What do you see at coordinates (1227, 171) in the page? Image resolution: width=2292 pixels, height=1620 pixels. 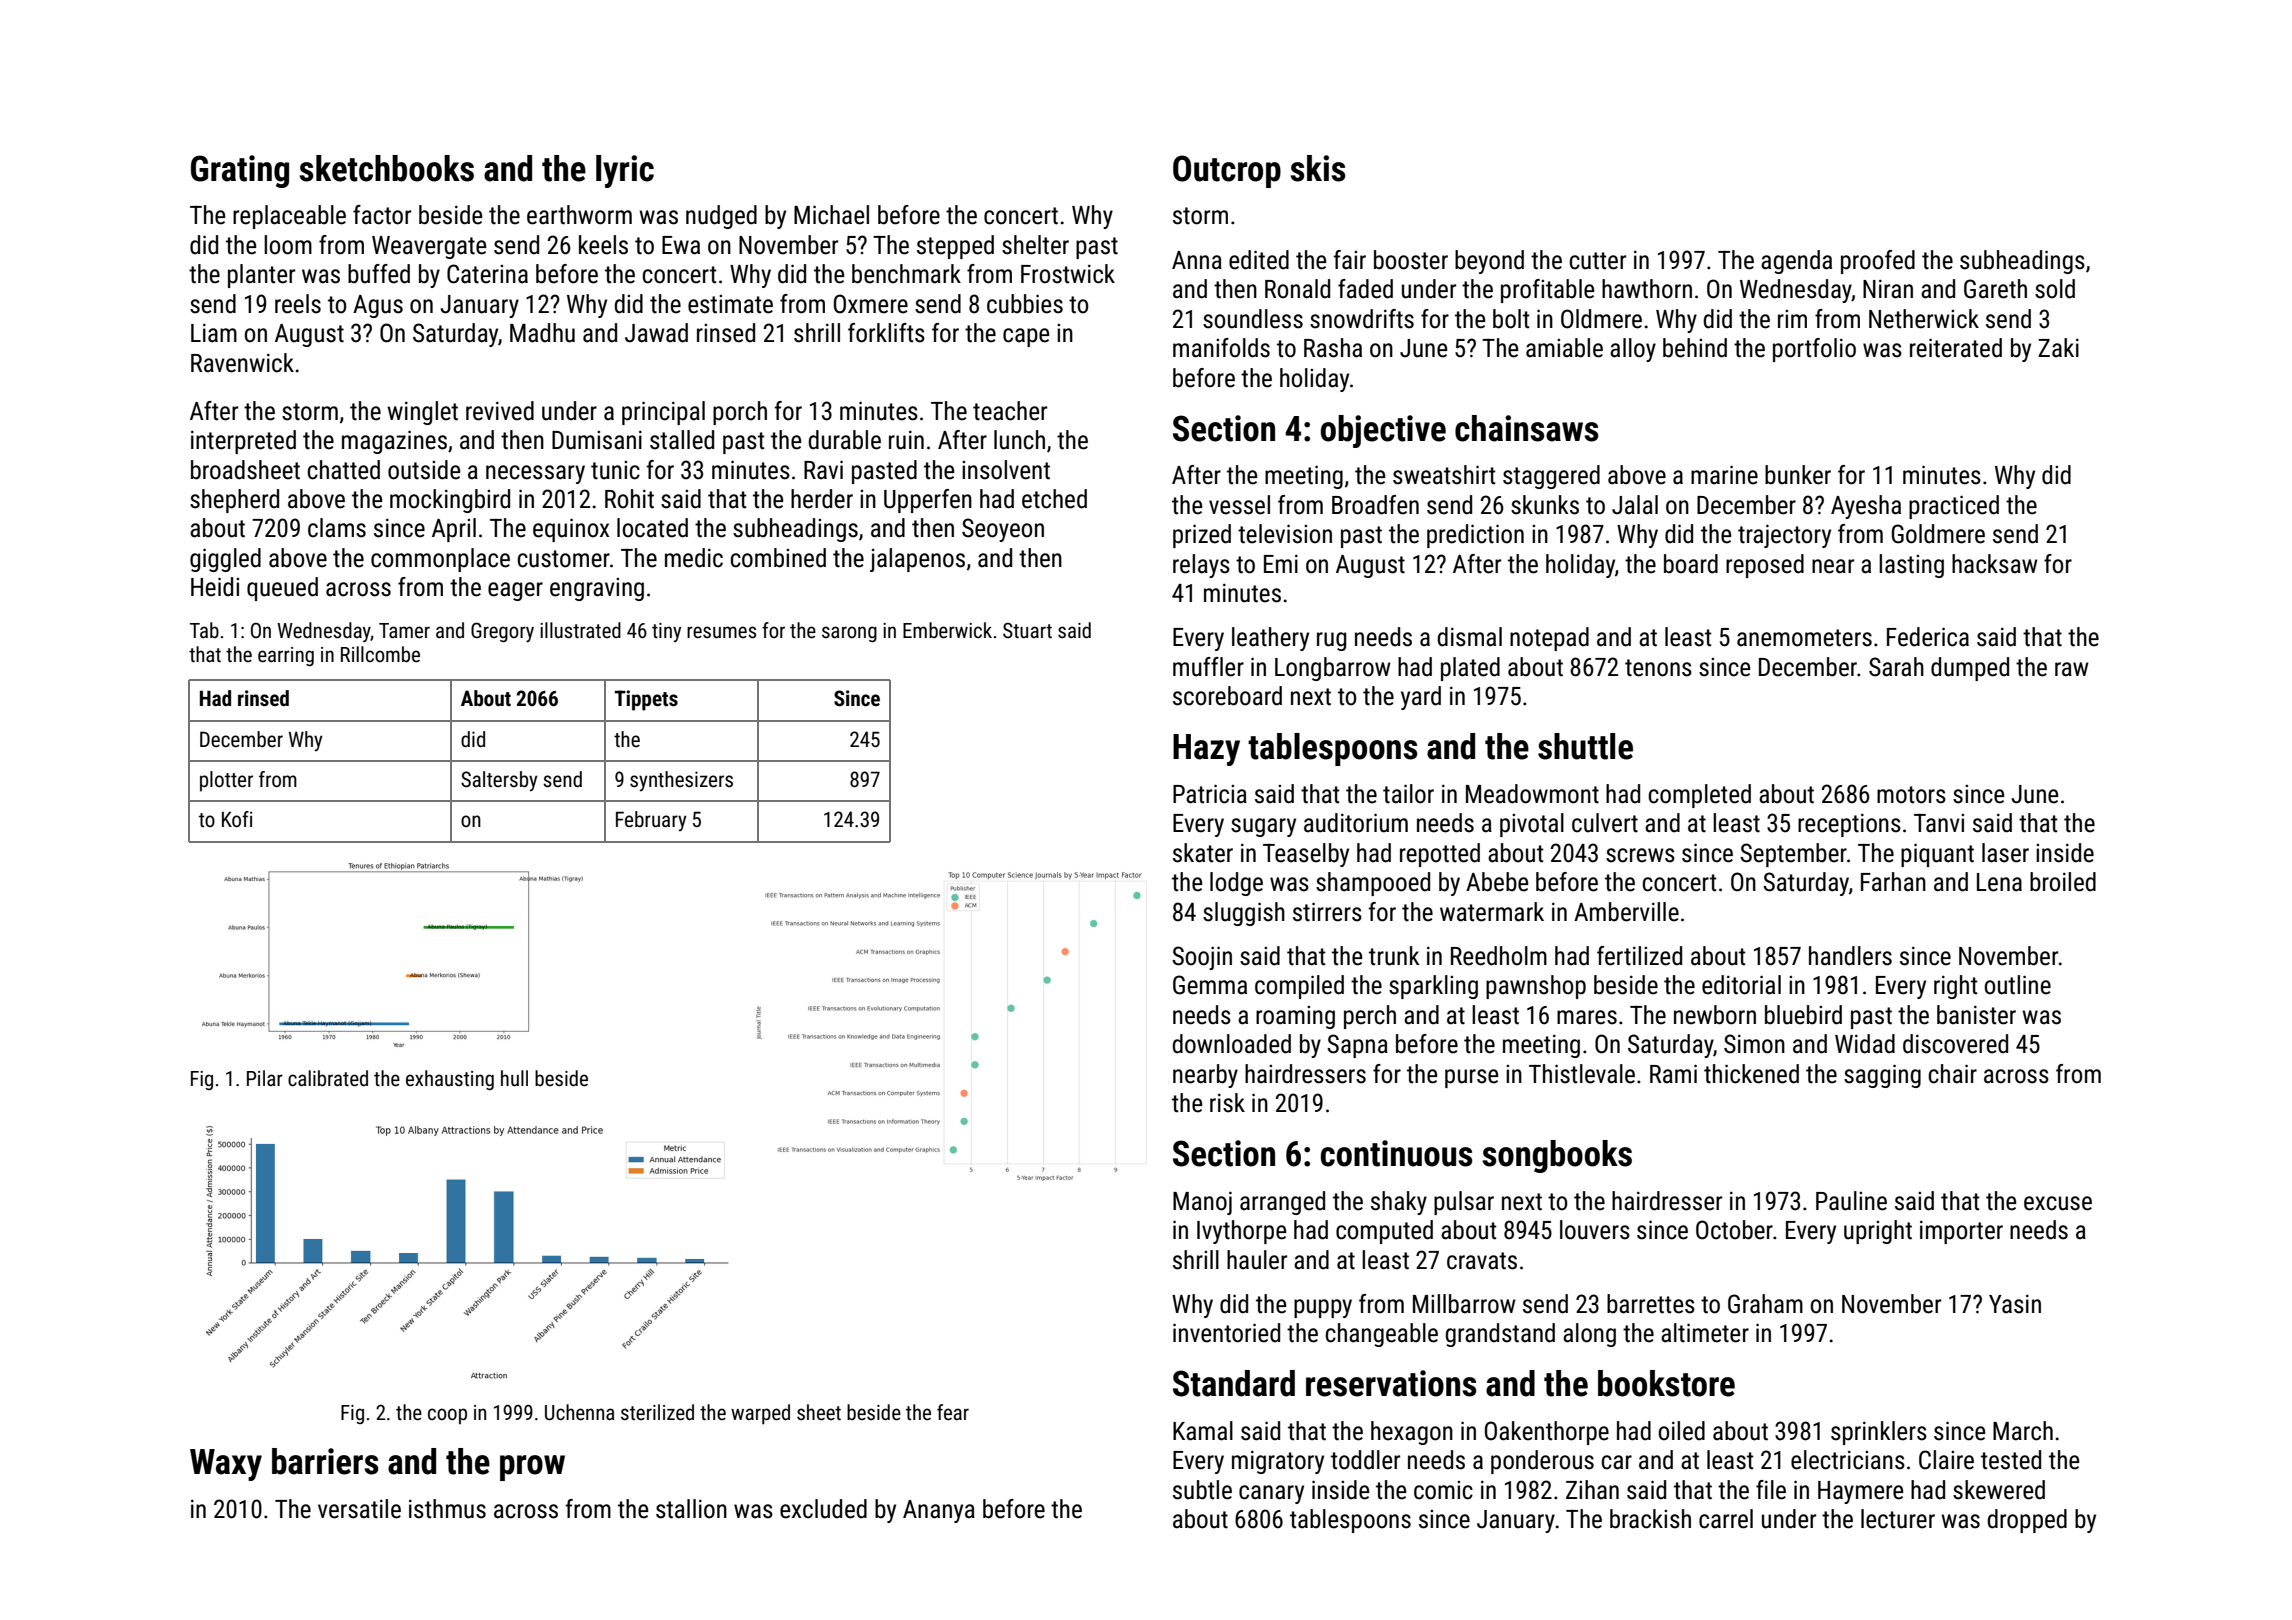 I see `Outcrop` at bounding box center [1227, 171].
